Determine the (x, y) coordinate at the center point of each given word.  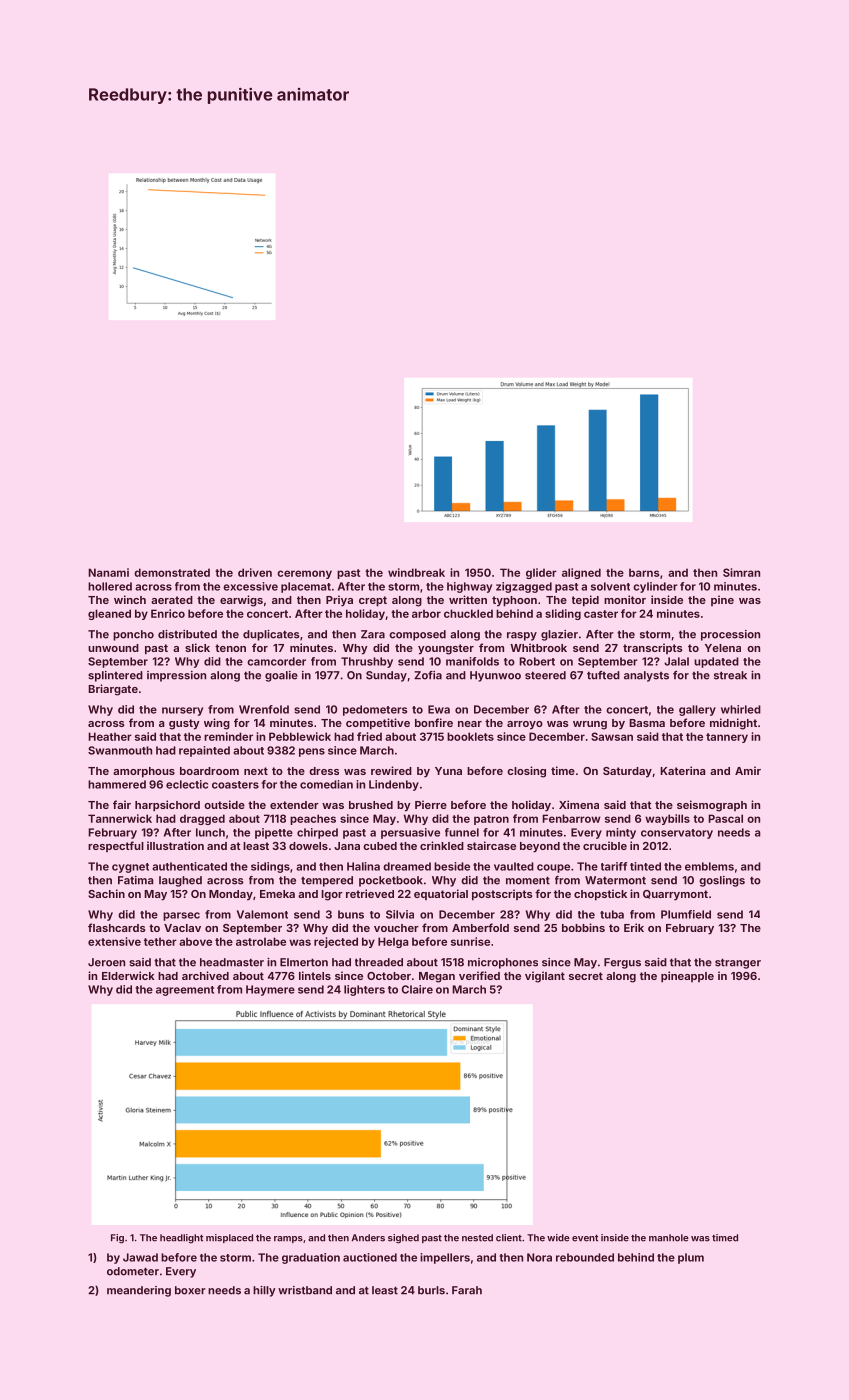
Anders (368, 1238)
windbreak (416, 572)
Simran (741, 572)
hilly (264, 1291)
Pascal (725, 818)
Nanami (108, 572)
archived (205, 975)
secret (586, 976)
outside (224, 804)
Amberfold (480, 927)
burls (431, 1290)
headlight (181, 1239)
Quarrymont (675, 895)
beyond (540, 847)
